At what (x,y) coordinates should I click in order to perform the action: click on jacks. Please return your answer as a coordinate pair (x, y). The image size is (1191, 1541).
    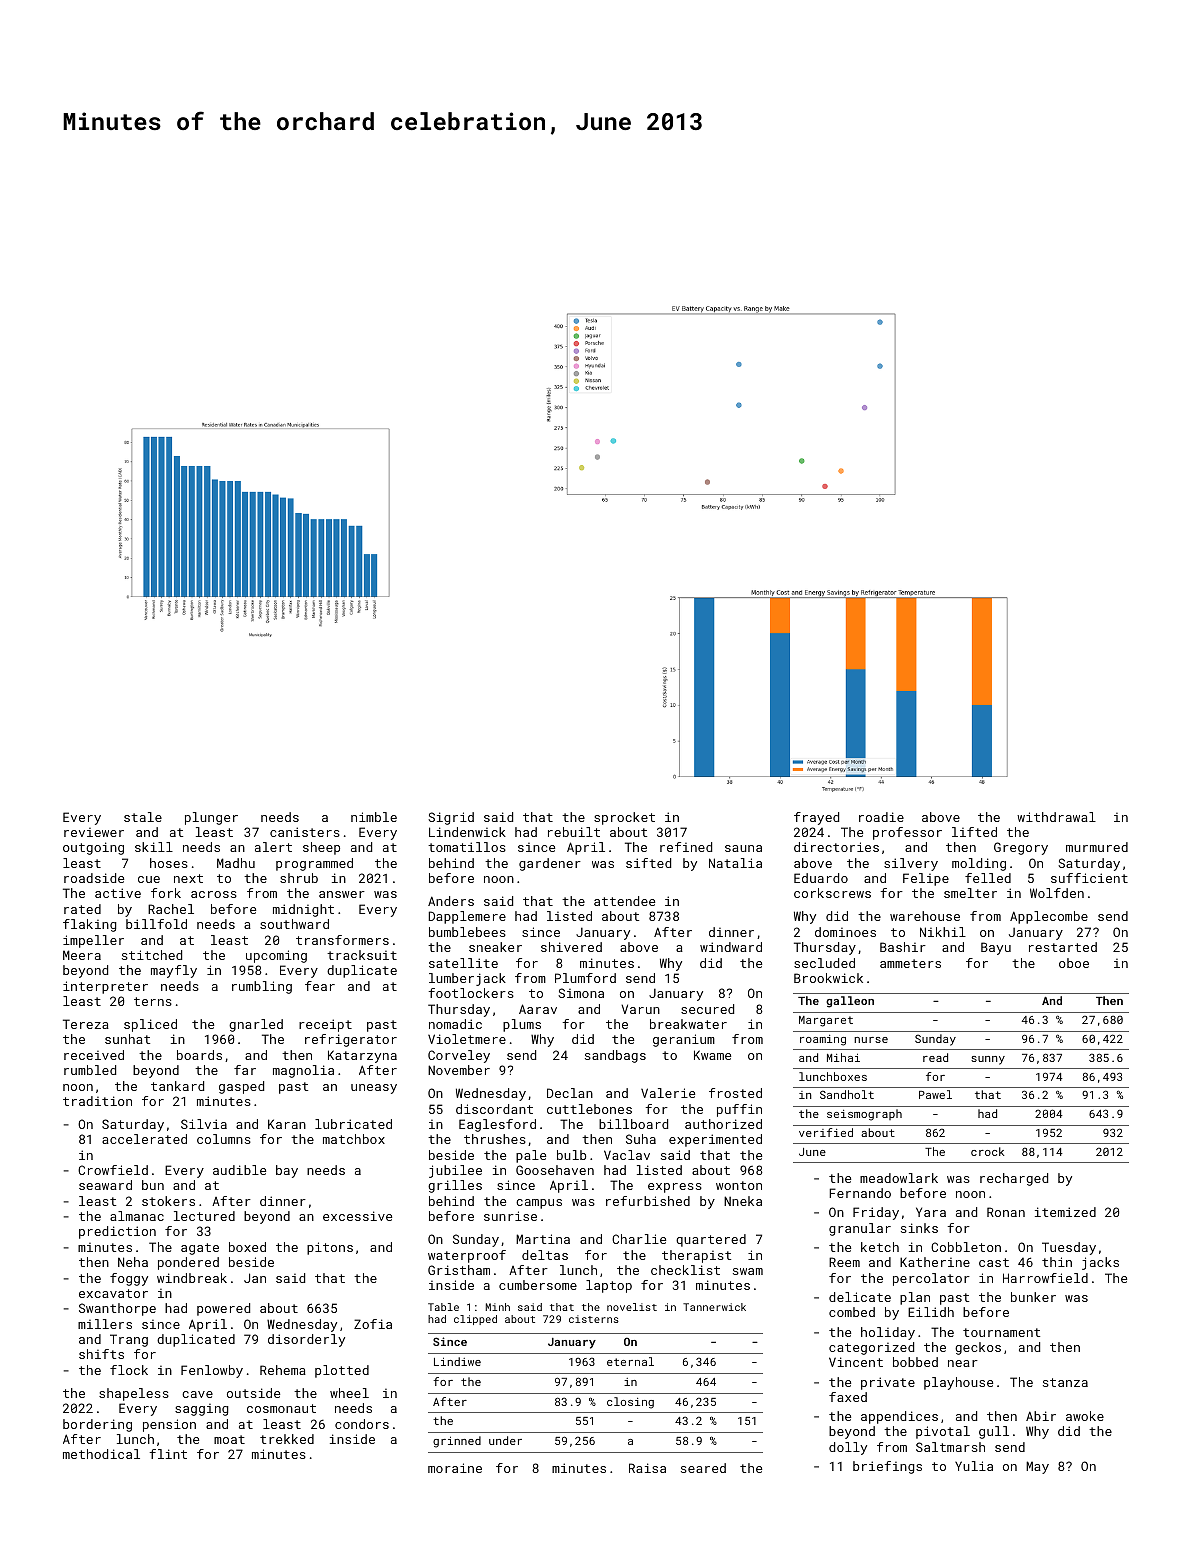
    Looking at the image, I should click on (1100, 1263).
